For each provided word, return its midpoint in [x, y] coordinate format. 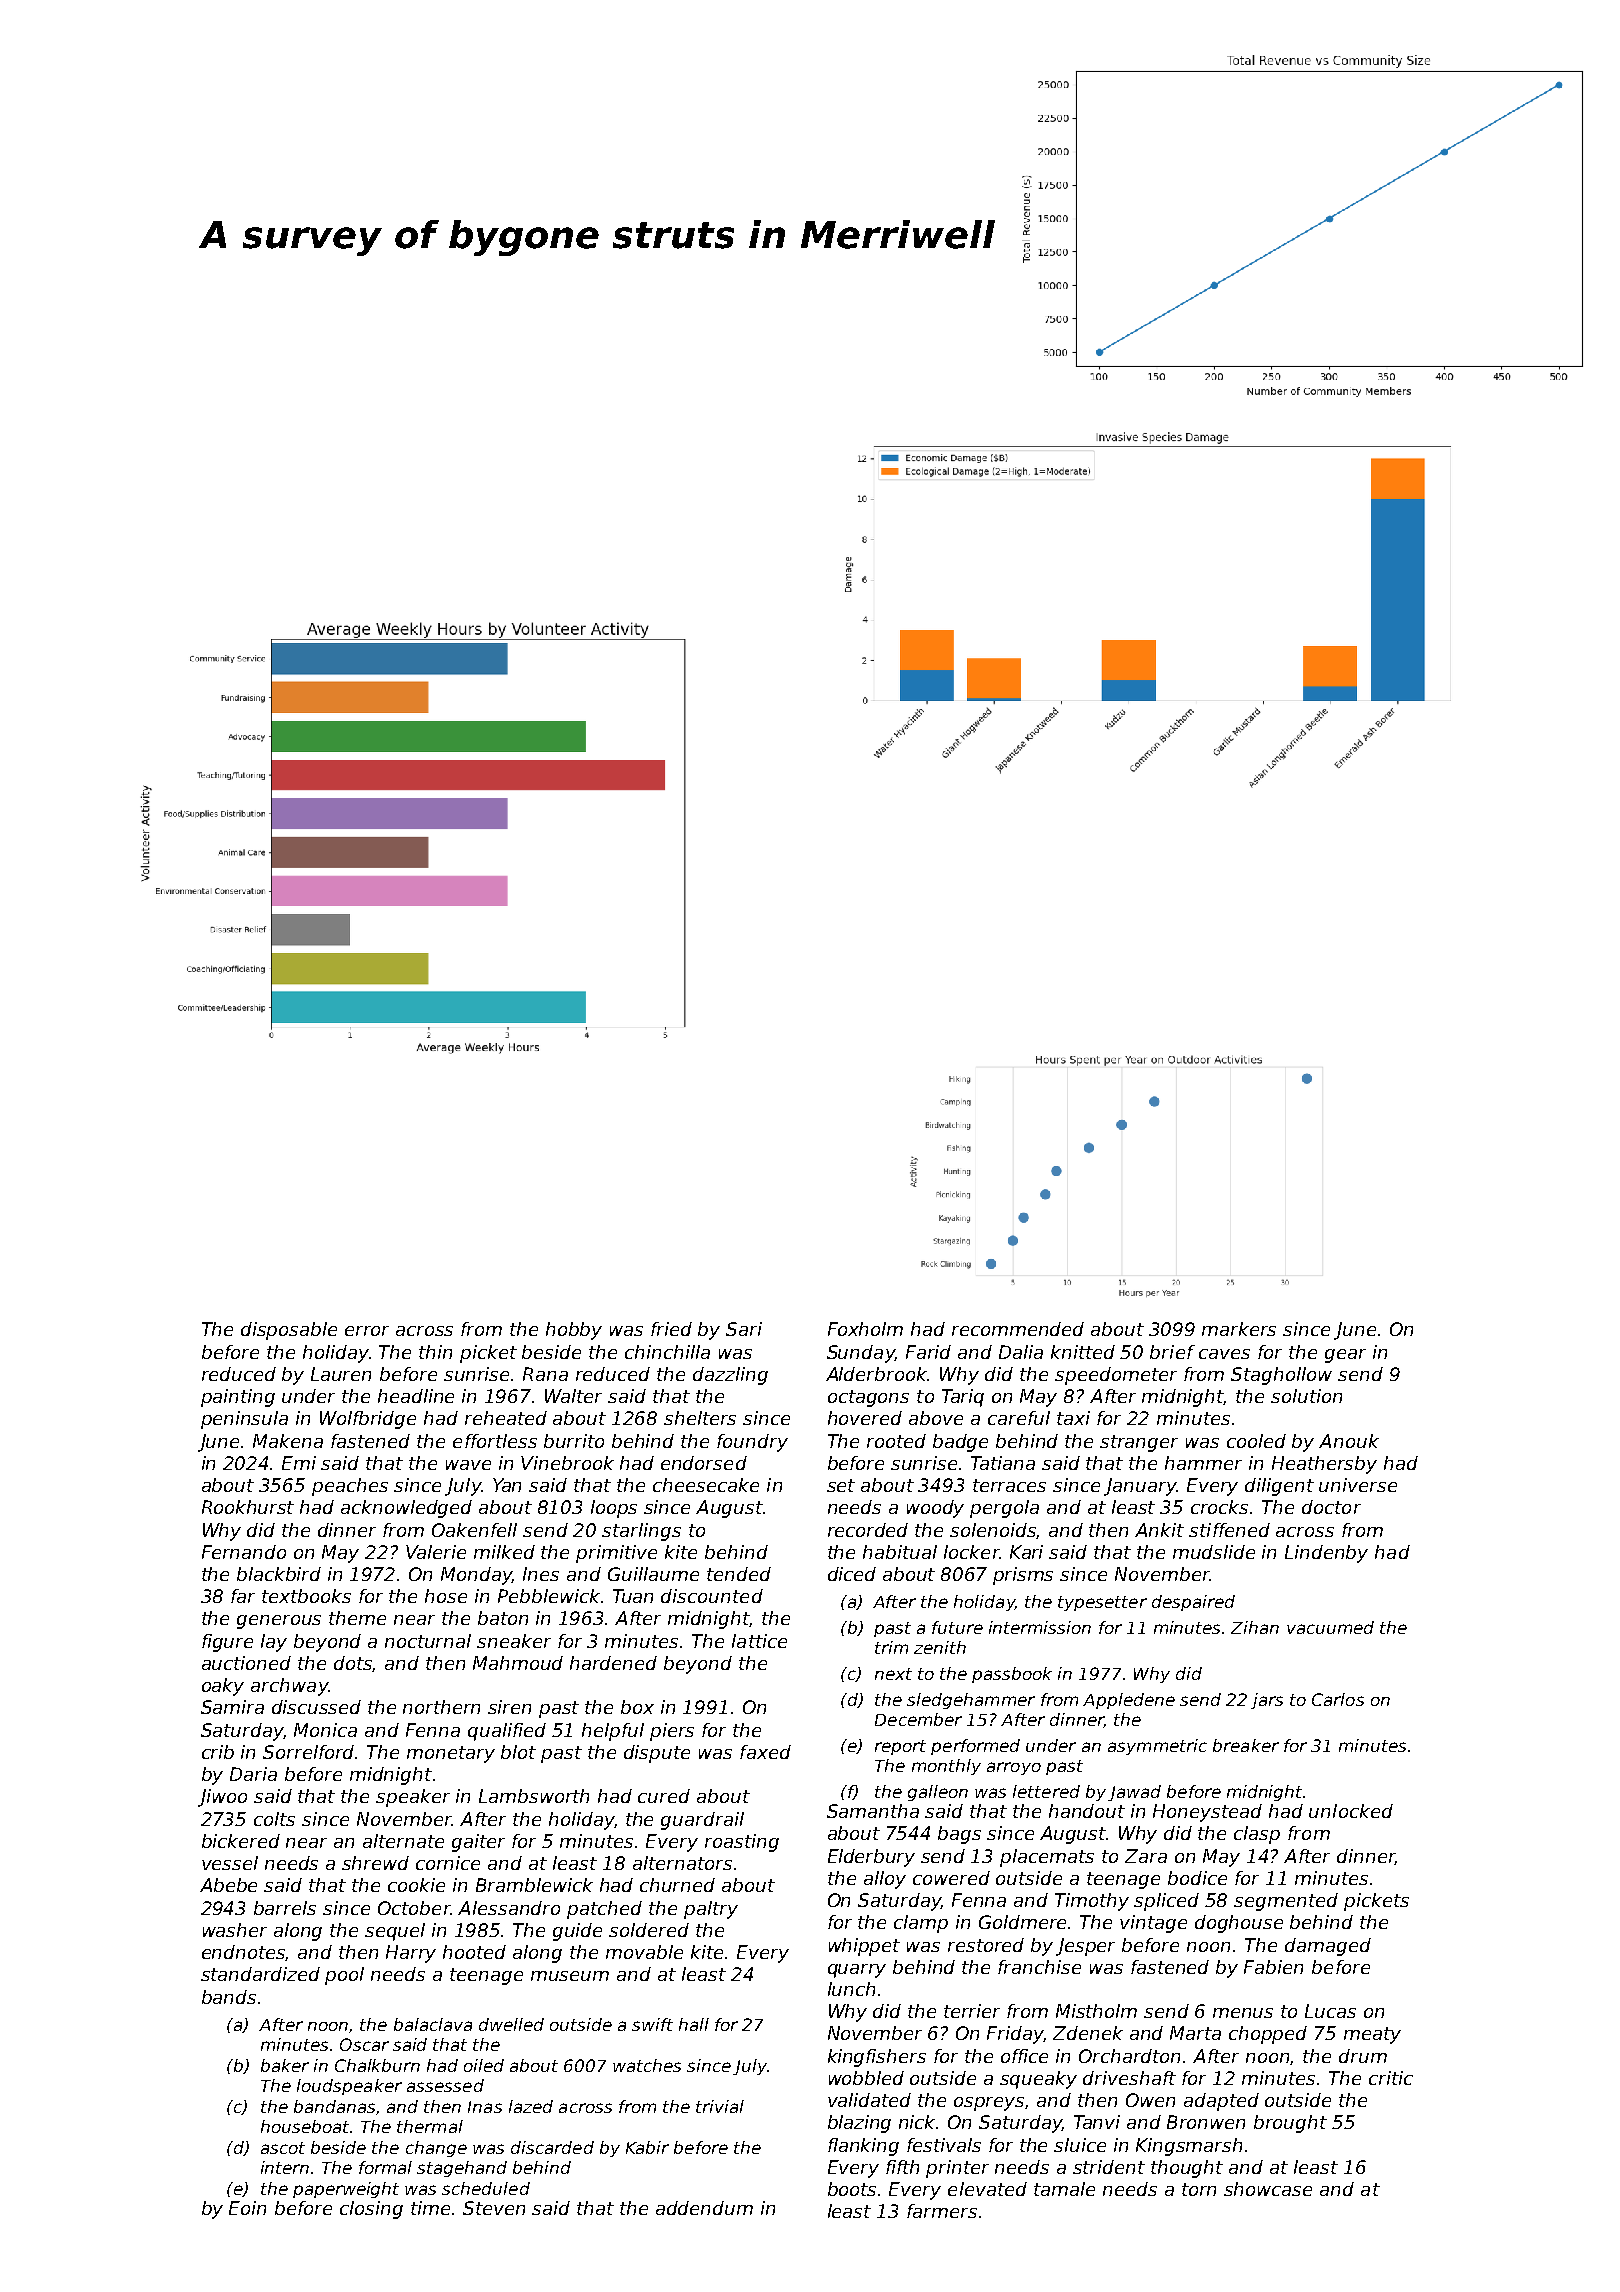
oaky [223, 1687]
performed [975, 1747]
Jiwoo [222, 1798]
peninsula [244, 1420]
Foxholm [865, 1329]
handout [1087, 1811]
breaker [1246, 1745]
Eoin [247, 2208]
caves [1224, 1354]
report [900, 1747]
